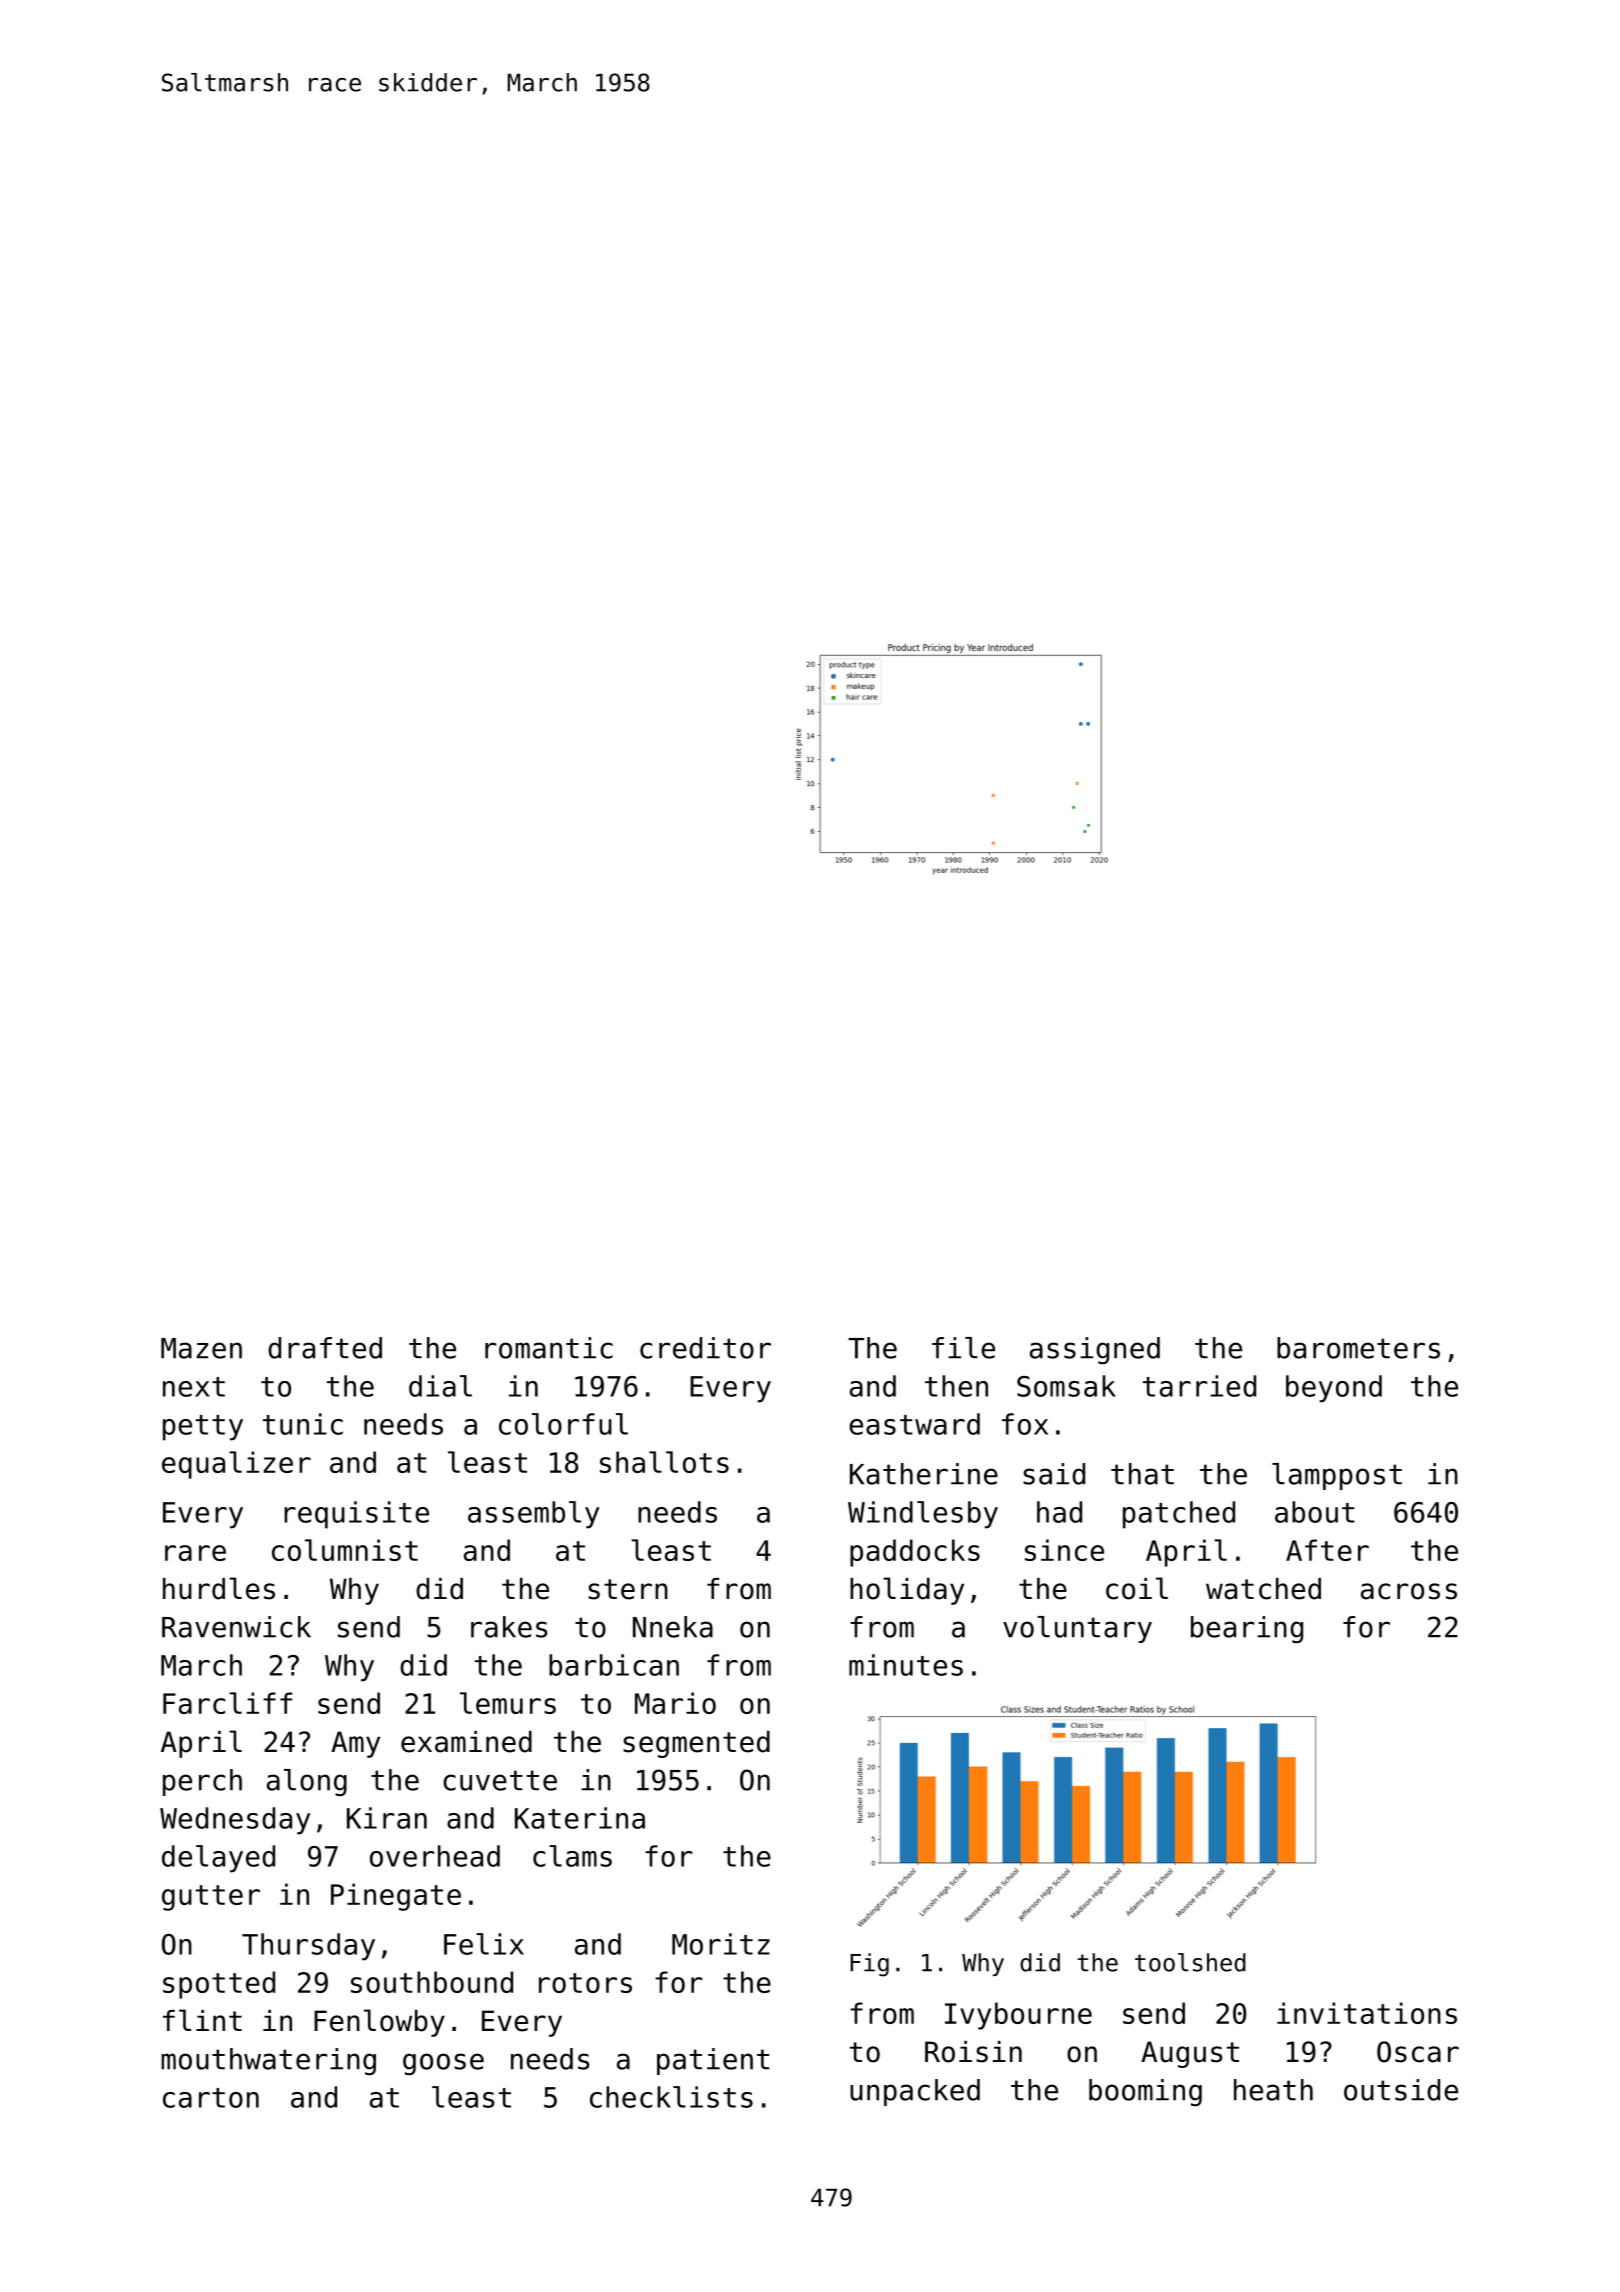 This page has height=2292, width=1620. What do you see at coordinates (1018, 2016) in the page?
I see `Ivybourne` at bounding box center [1018, 2016].
